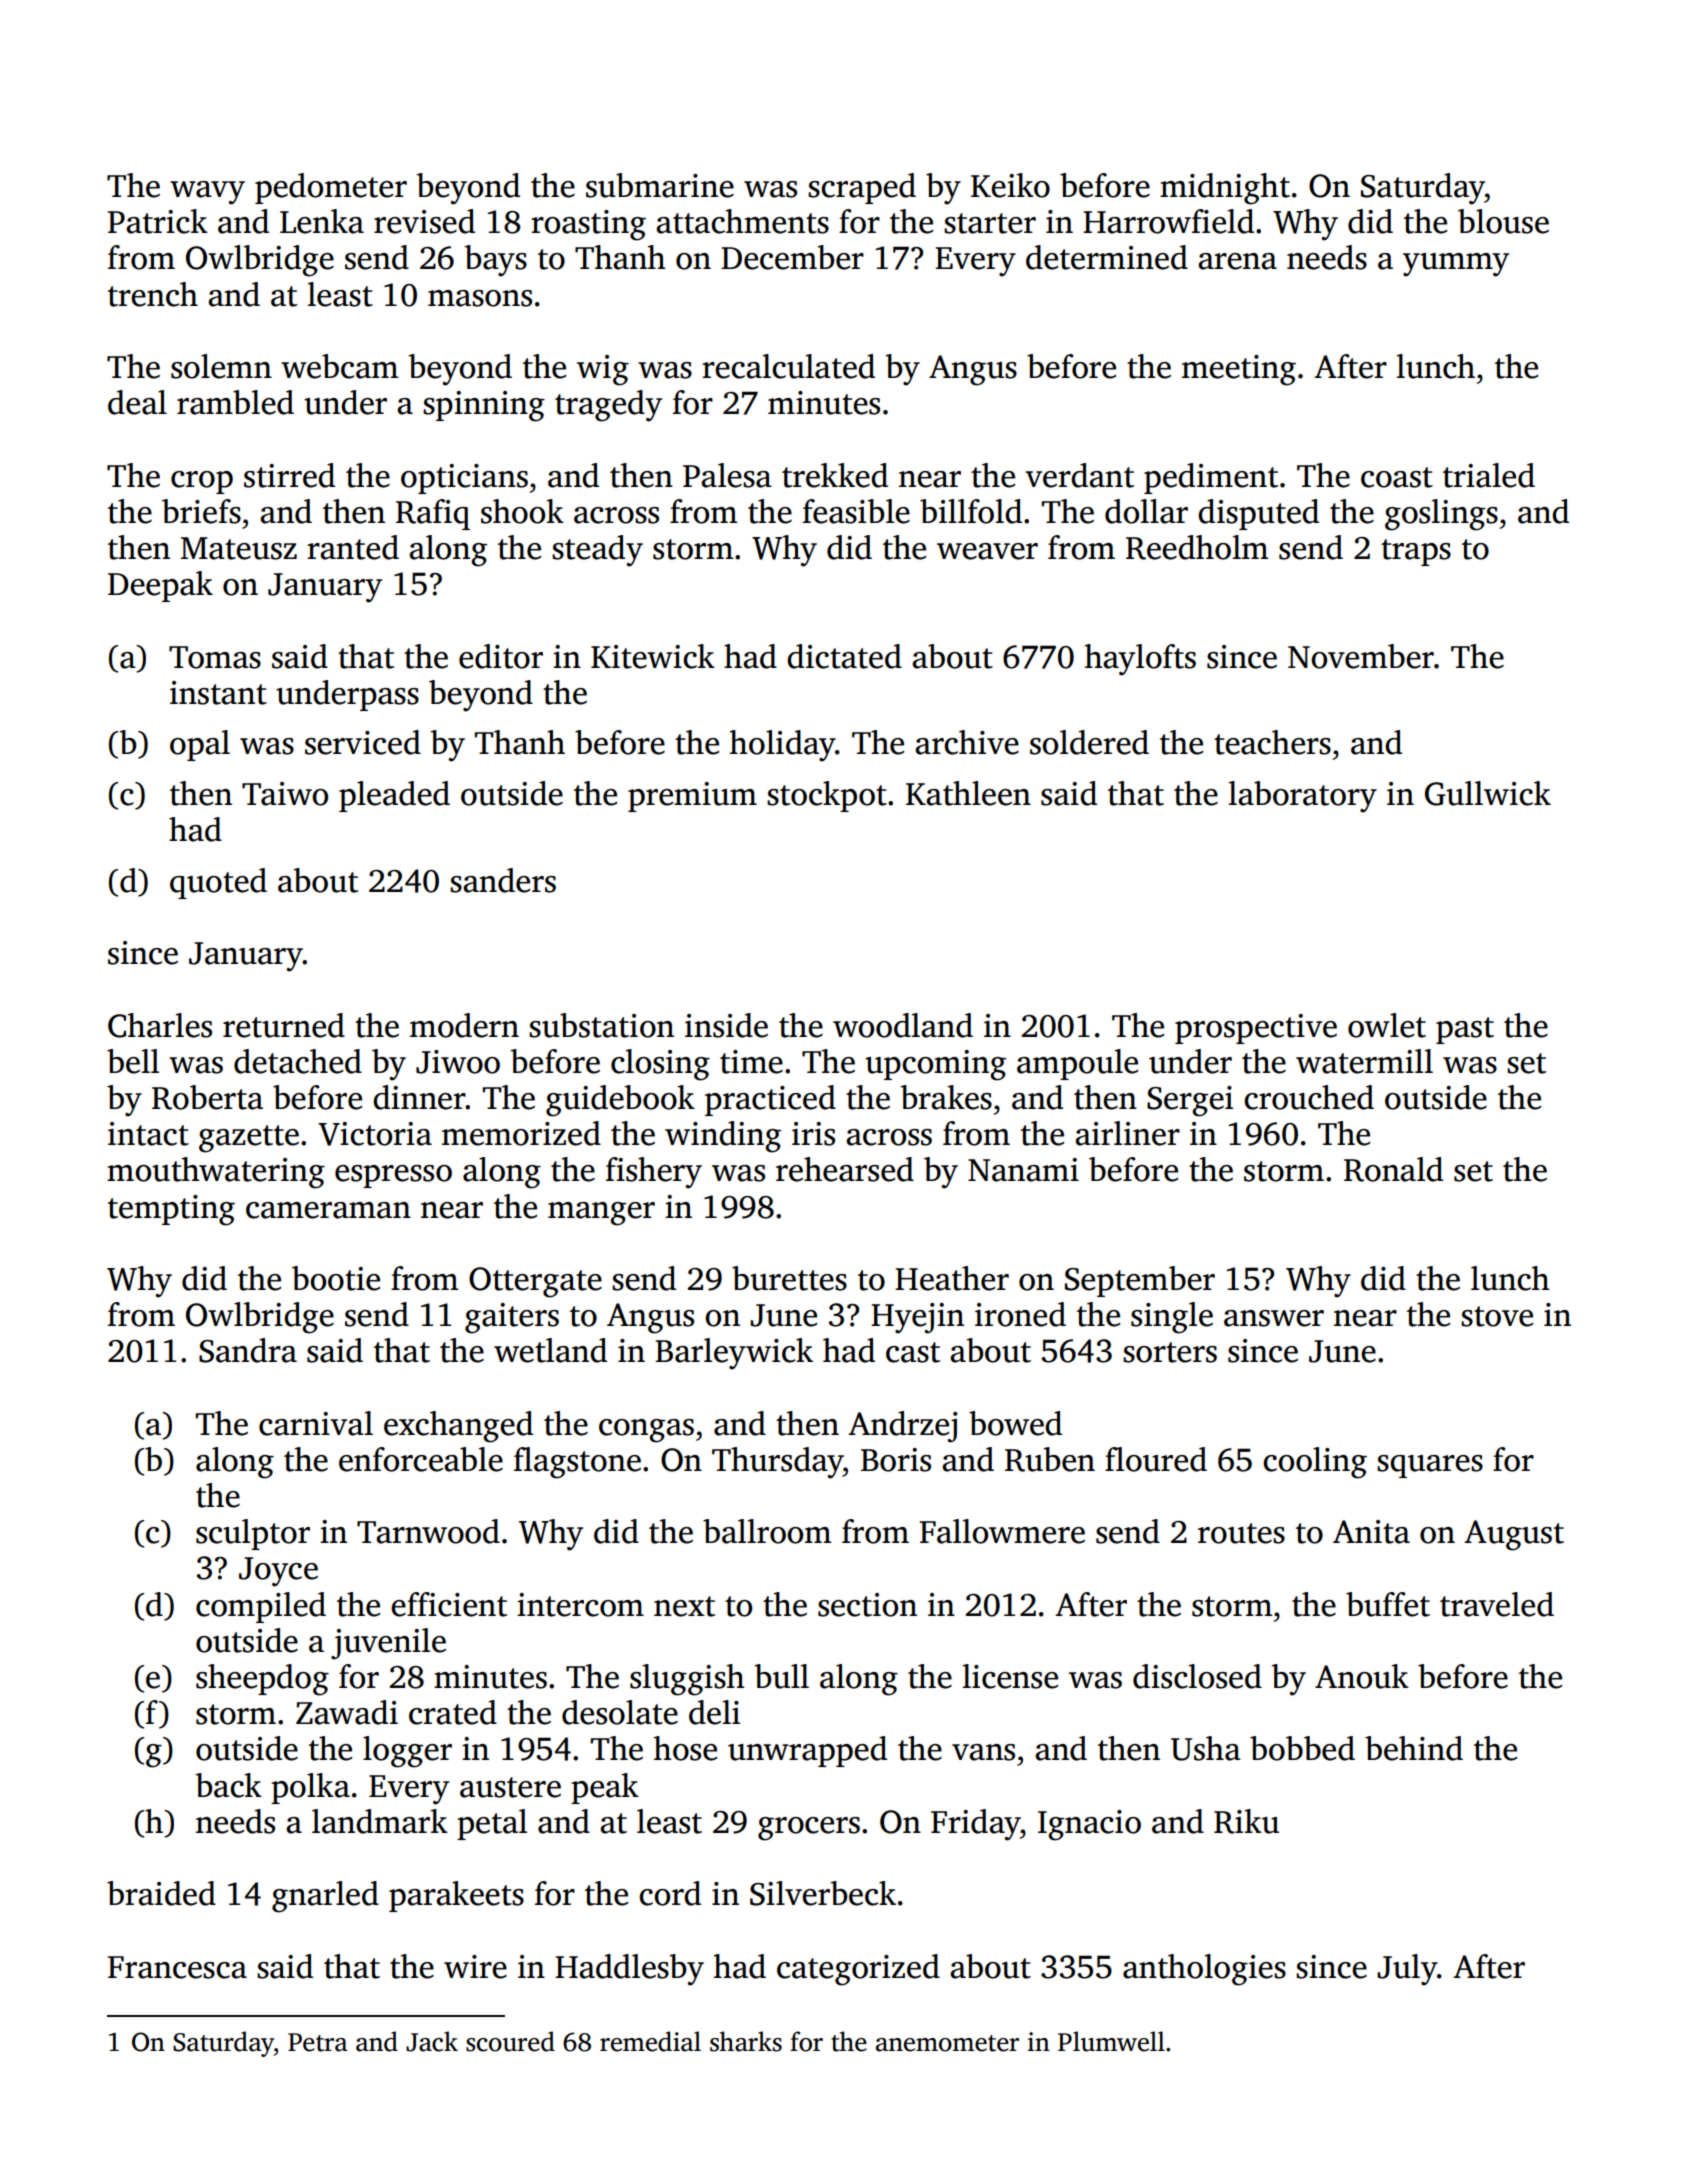  I want to click on next, so click(684, 1606).
